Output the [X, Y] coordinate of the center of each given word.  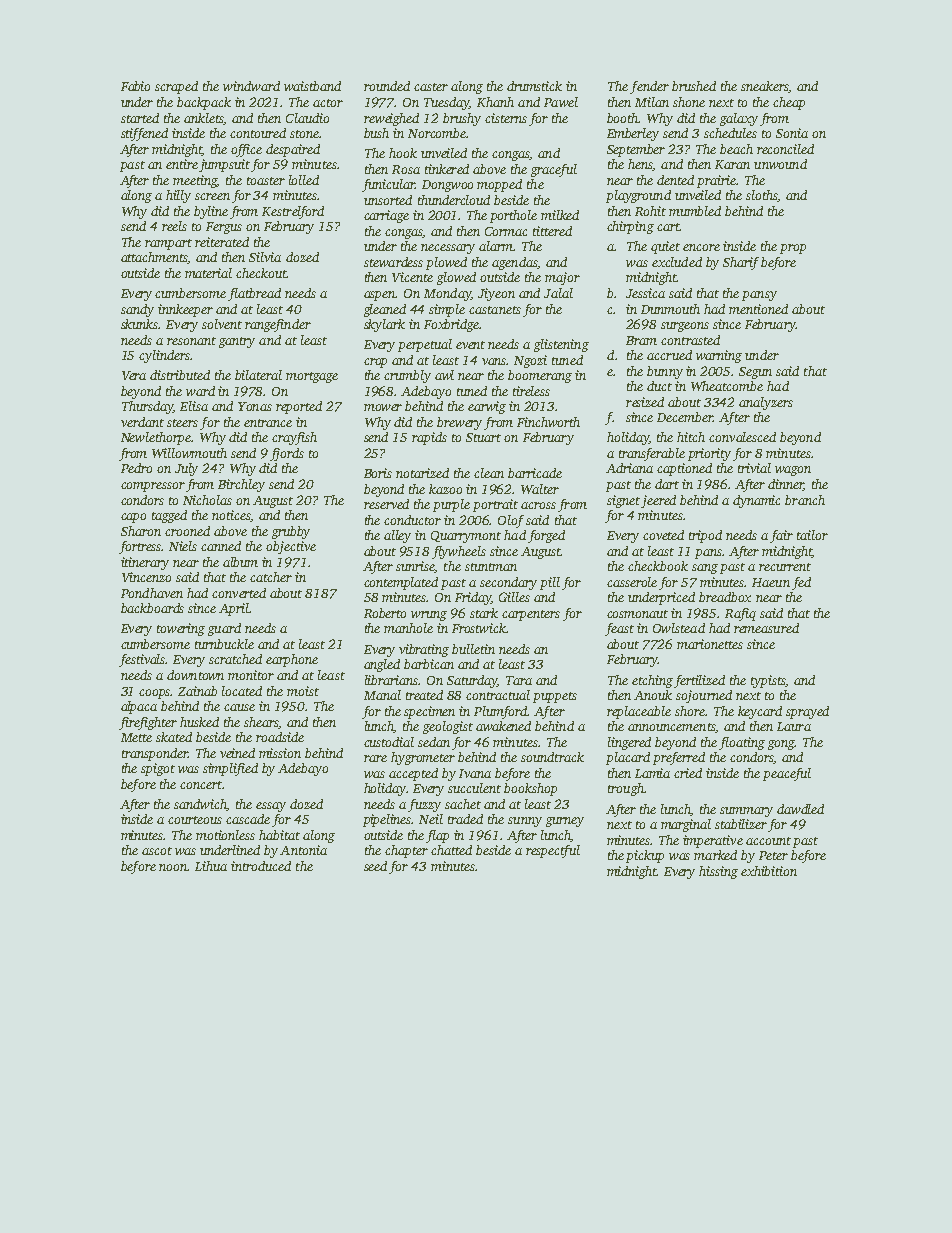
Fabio [135, 86]
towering [181, 629]
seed [375, 866]
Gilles [514, 597]
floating [742, 743]
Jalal [558, 293]
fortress [140, 547]
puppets [555, 697]
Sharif [741, 263]
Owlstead [679, 628]
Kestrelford [293, 212]
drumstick [534, 86]
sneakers [765, 87]
